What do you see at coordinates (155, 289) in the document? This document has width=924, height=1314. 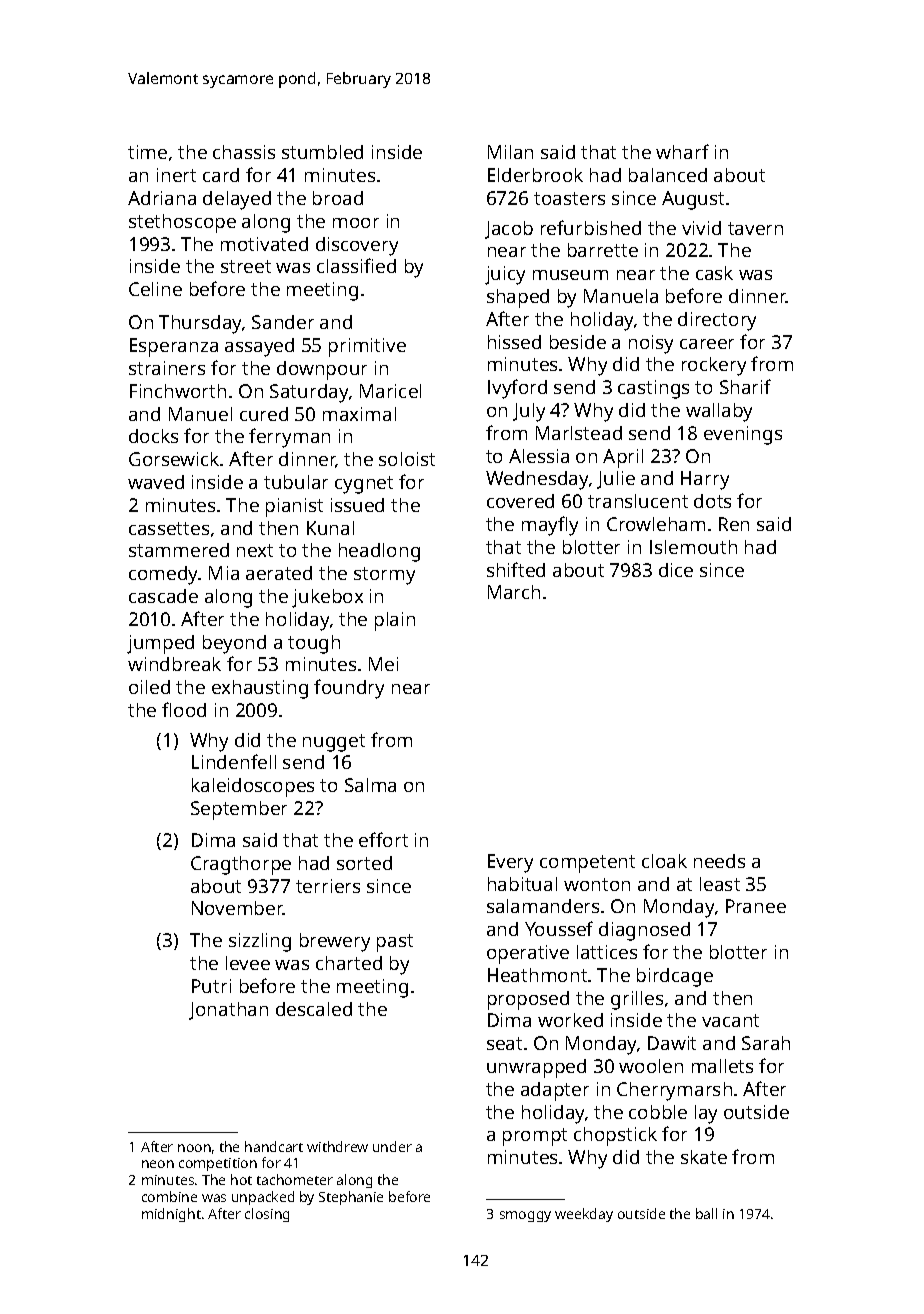 I see `Celine` at bounding box center [155, 289].
